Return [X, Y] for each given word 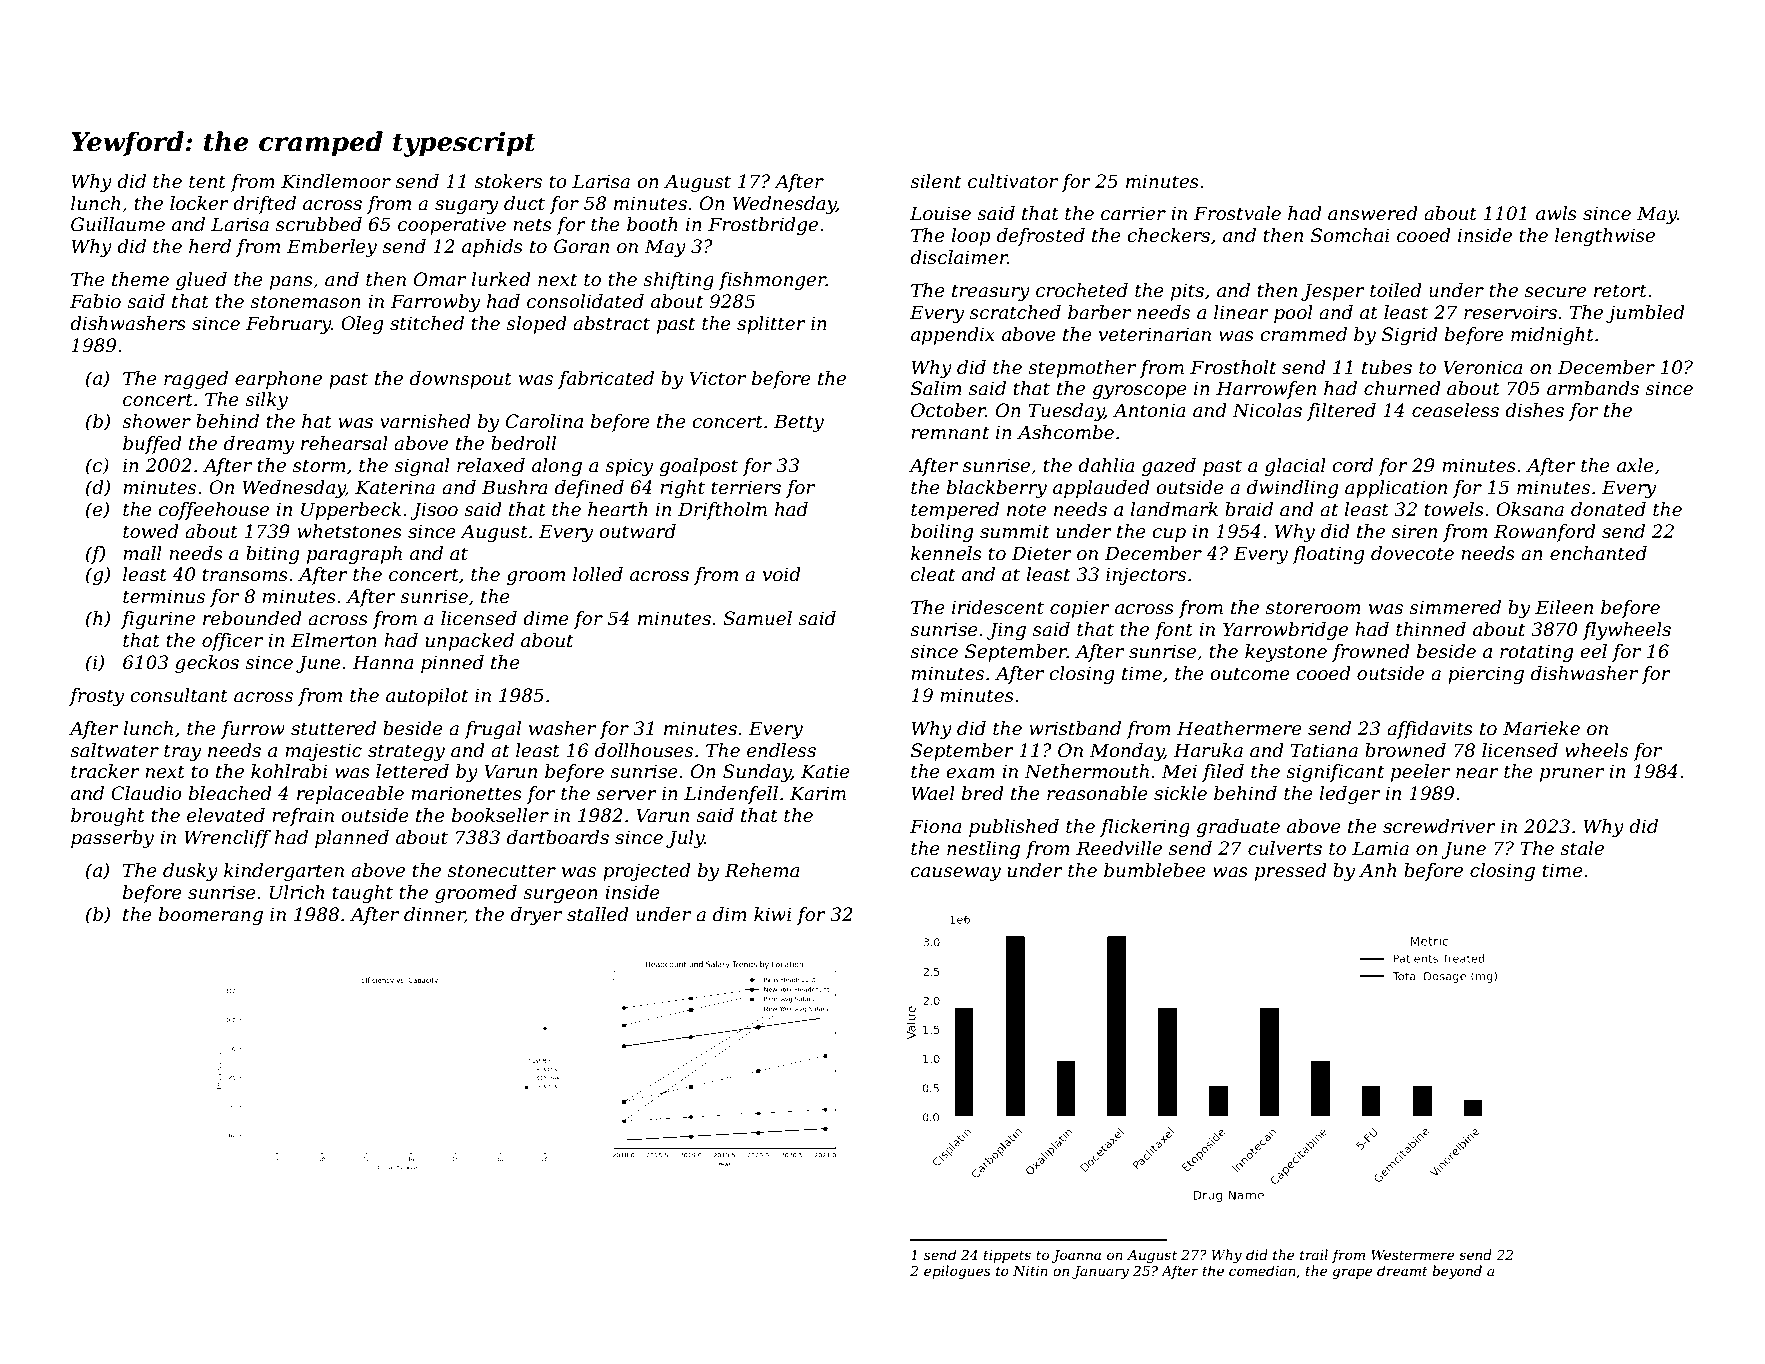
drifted [264, 205]
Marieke [1541, 728]
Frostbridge [763, 226]
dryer [536, 916]
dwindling [1292, 489]
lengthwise [1605, 237]
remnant [950, 433]
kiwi [773, 914]
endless [781, 750]
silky [266, 401]
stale [1582, 848]
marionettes [466, 793]
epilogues [957, 1272]
